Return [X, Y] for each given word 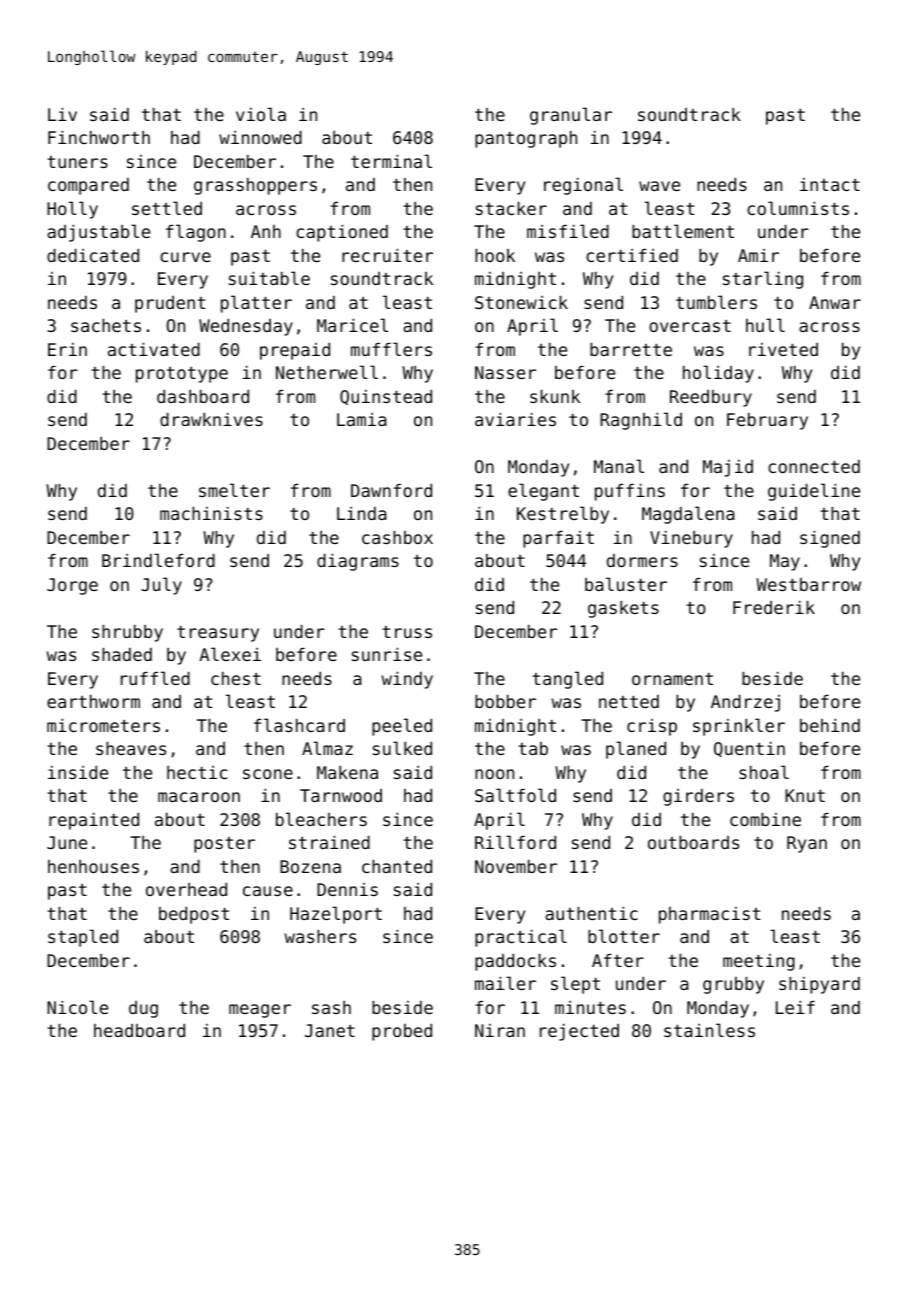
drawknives [211, 419]
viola [261, 114]
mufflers [391, 349]
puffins [630, 492]
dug [143, 1009]
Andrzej [745, 703]
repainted [94, 821]
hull [765, 325]
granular [571, 116]
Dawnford [391, 490]
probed [402, 1032]
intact [830, 184]
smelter [234, 490]
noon [494, 774]
